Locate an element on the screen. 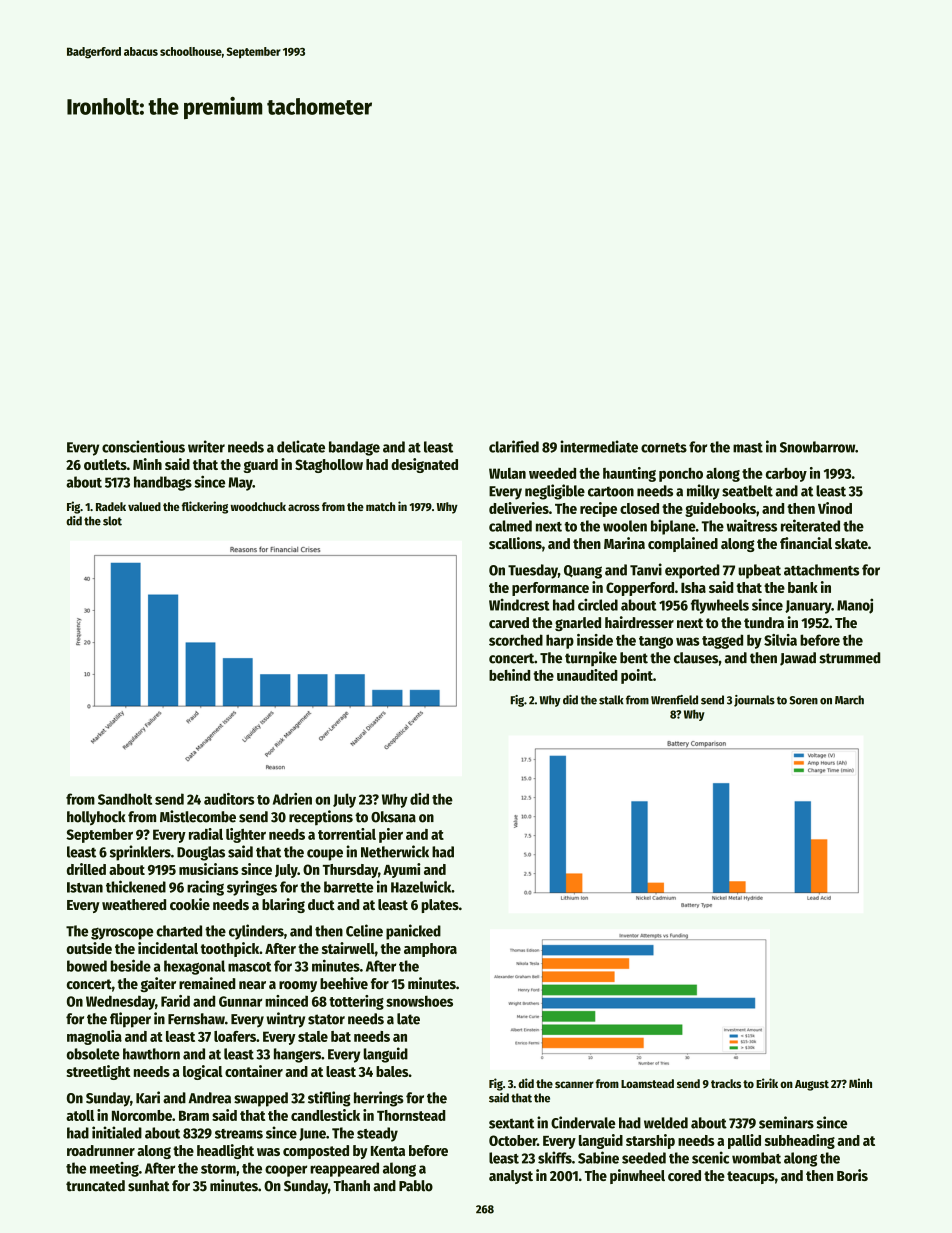 The height and width of the screenshot is (1233, 952). calmed is located at coordinates (510, 526).
